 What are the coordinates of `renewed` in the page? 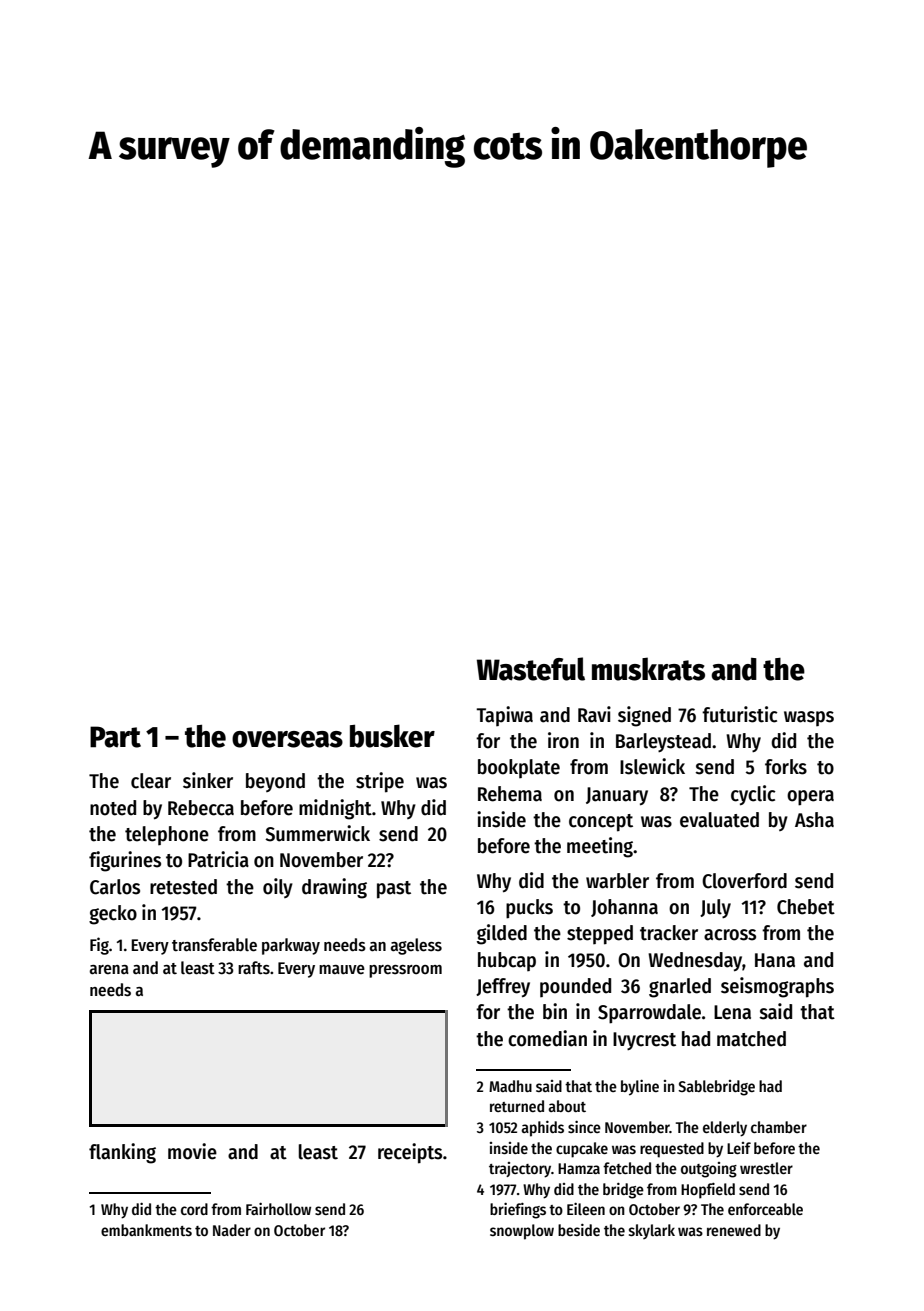 It's located at (734, 1230).
